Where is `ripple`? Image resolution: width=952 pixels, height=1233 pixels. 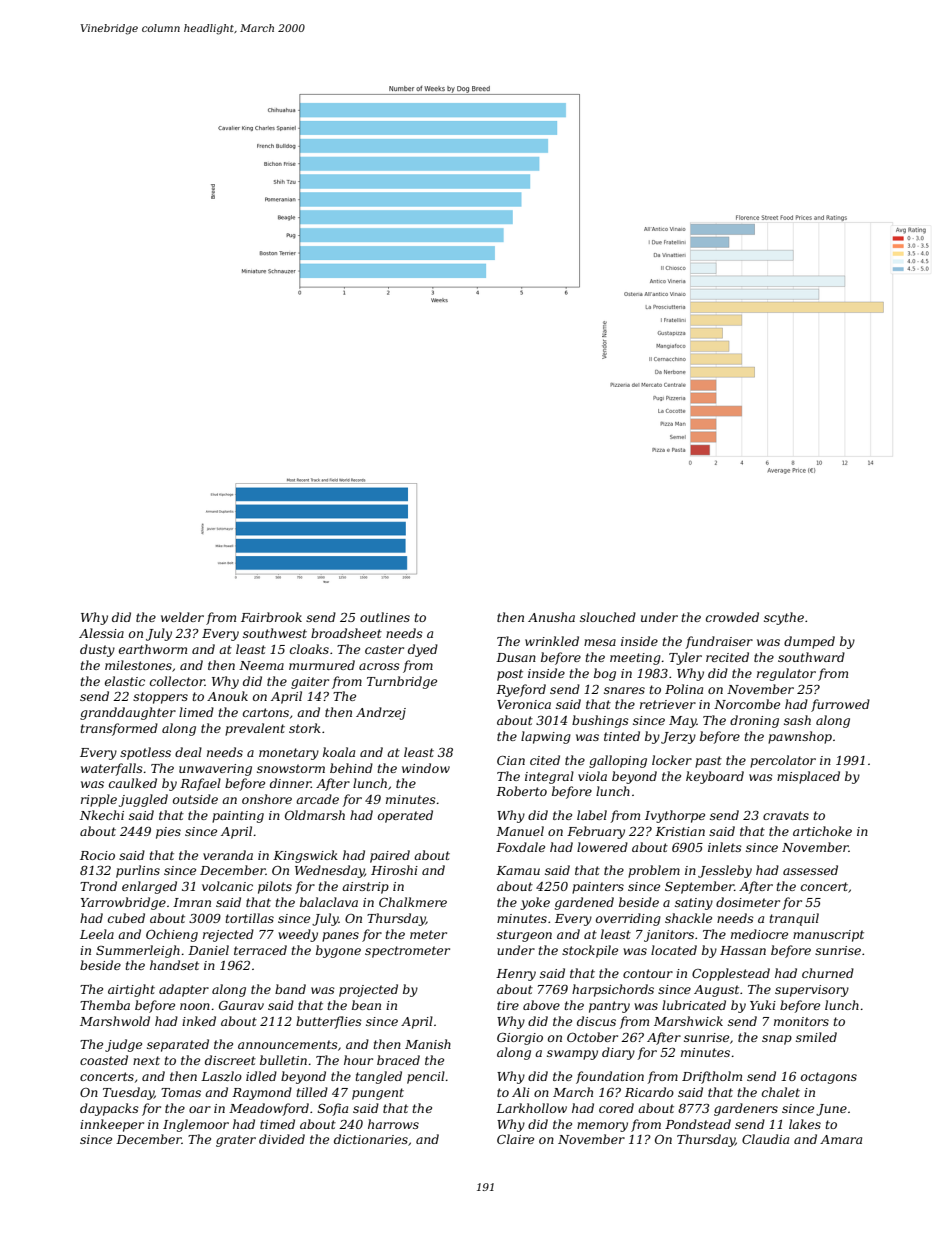
ripple is located at coordinates (99, 800).
